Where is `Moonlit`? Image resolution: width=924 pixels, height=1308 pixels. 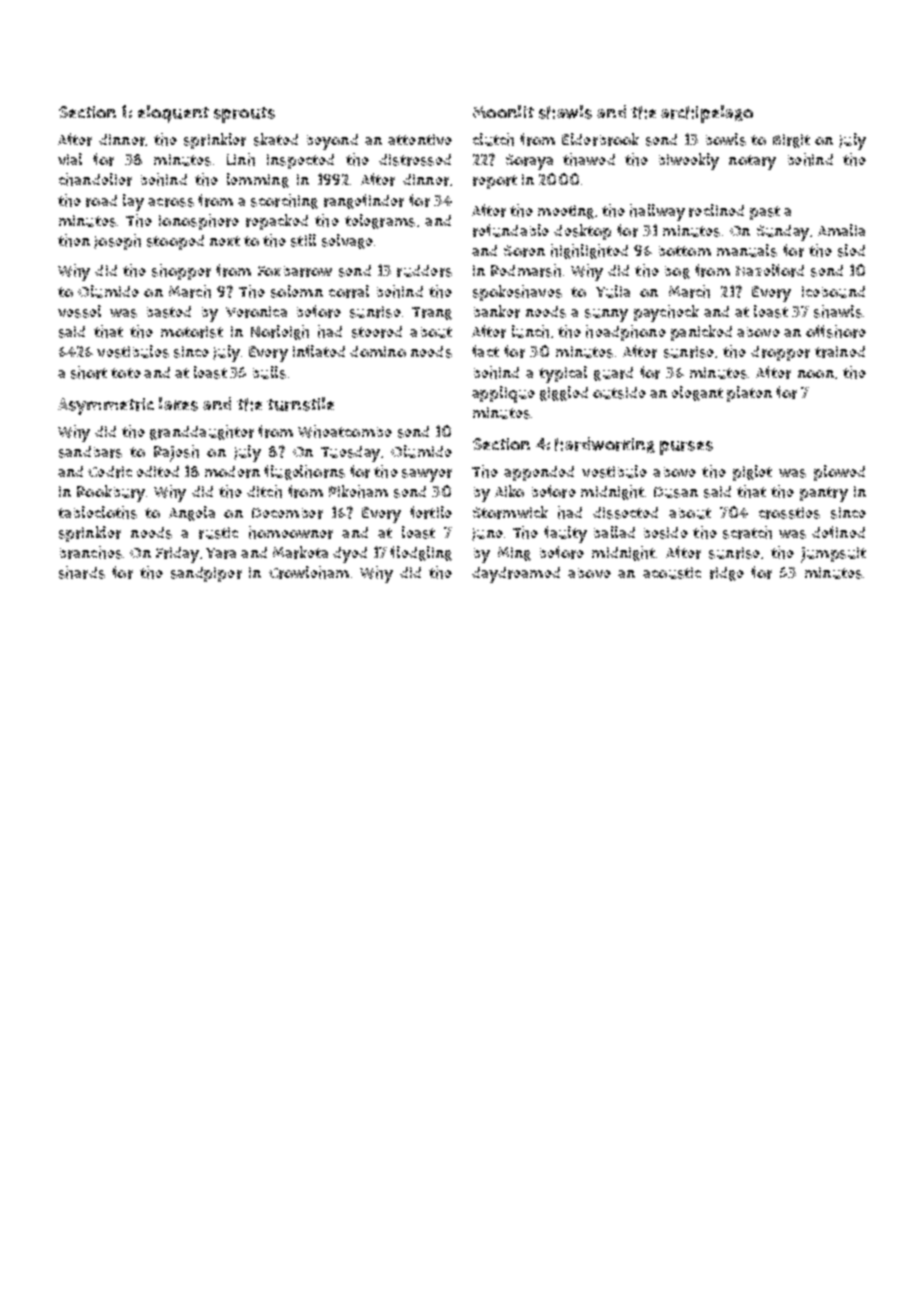 Moonlit is located at coordinates (503, 111).
